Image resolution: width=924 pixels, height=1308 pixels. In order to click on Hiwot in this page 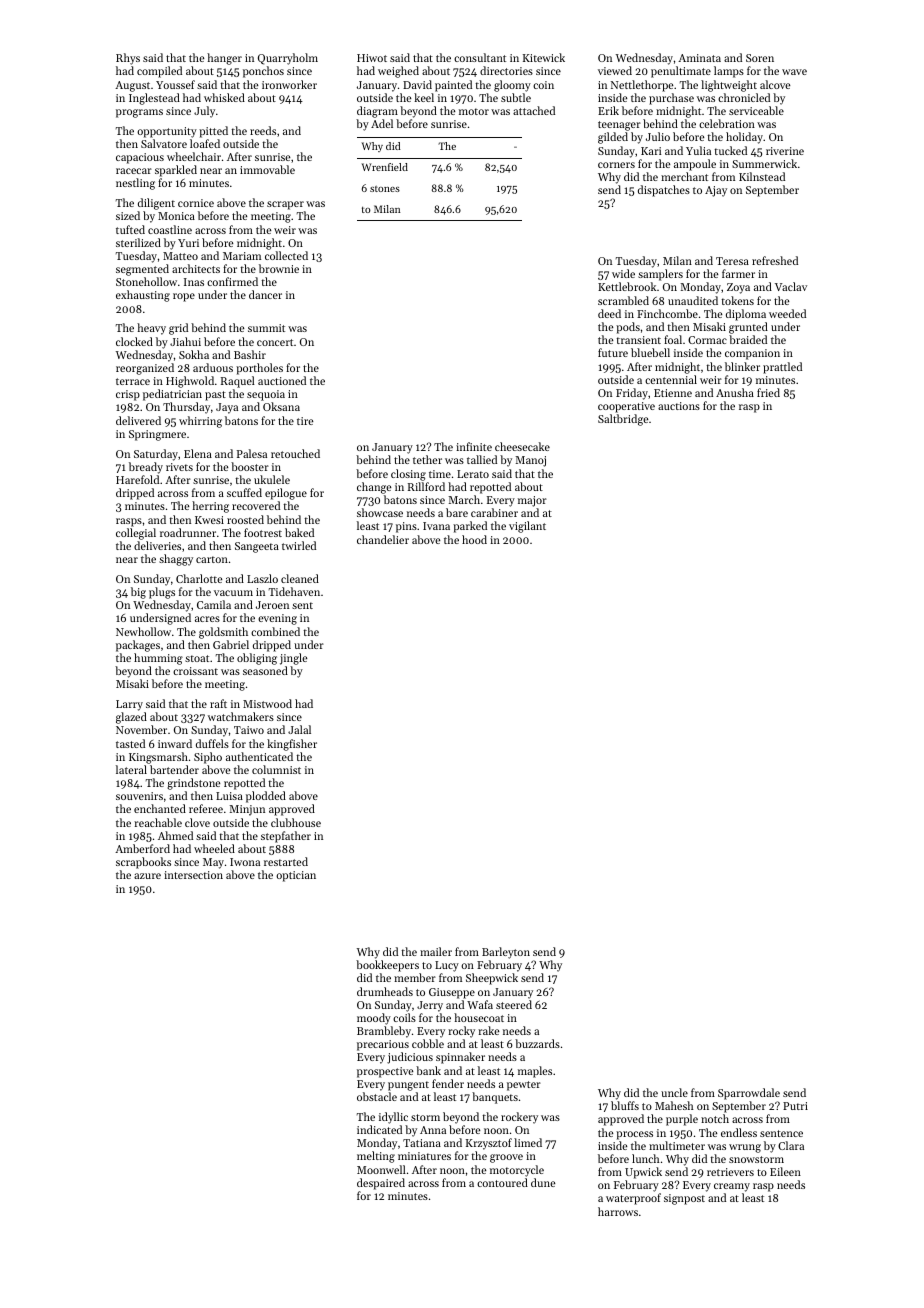, I will do `click(372, 58)`.
